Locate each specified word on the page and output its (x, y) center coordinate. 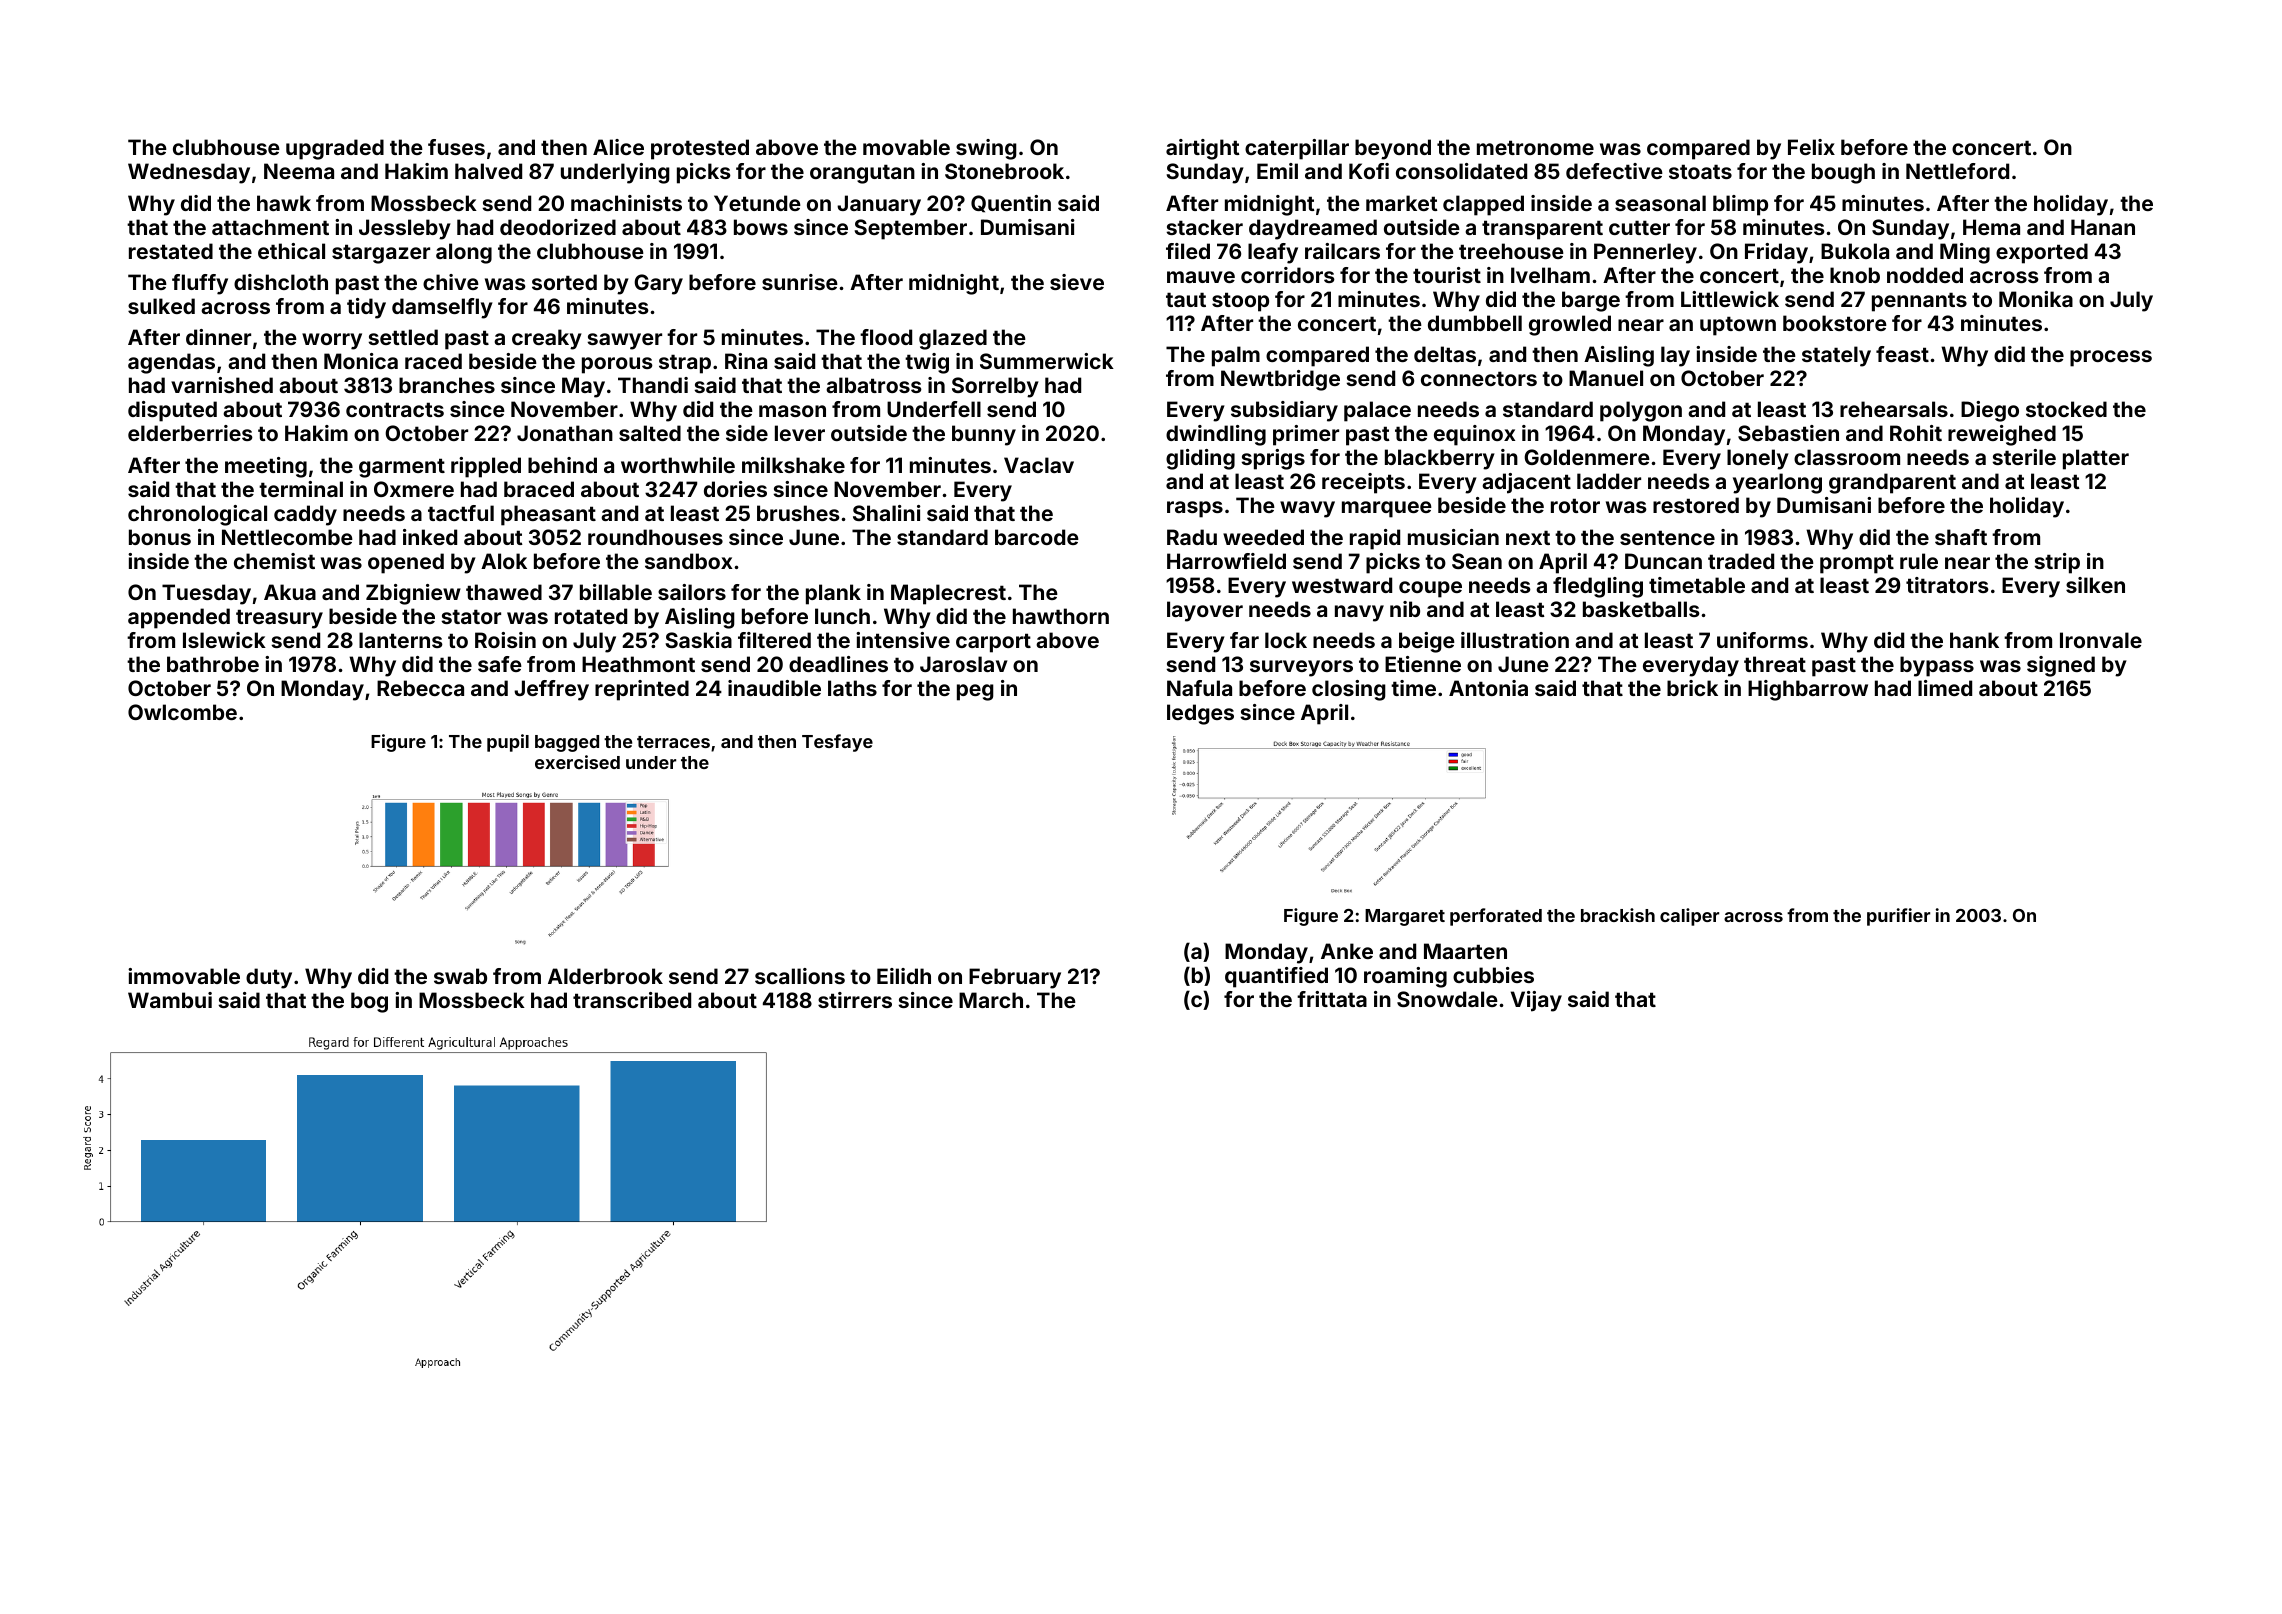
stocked (2066, 409)
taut (1186, 299)
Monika (2036, 299)
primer (1306, 435)
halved (488, 171)
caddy (305, 515)
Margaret (1405, 917)
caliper (1689, 917)
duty (269, 978)
